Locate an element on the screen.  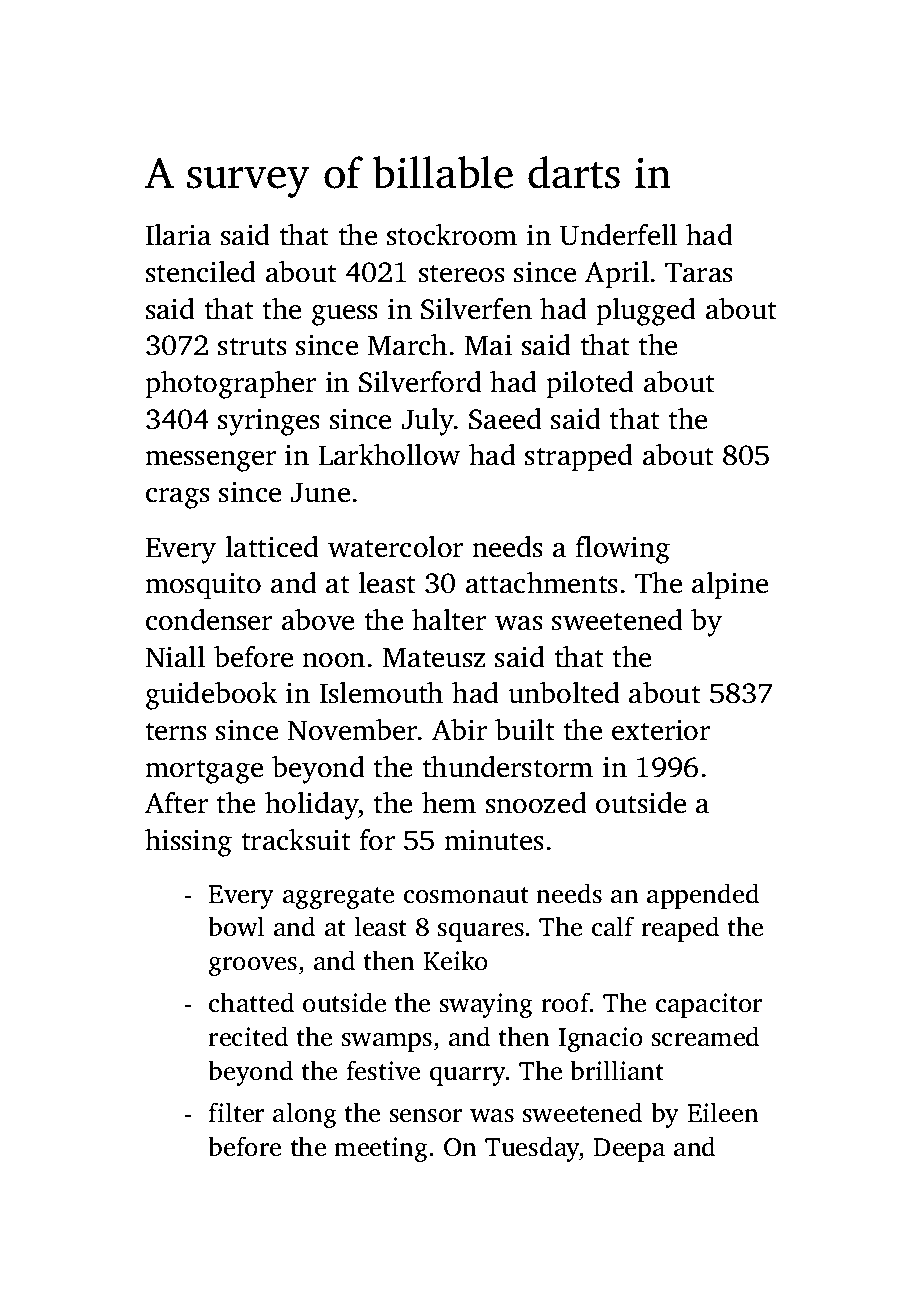
syringes is located at coordinates (269, 422).
